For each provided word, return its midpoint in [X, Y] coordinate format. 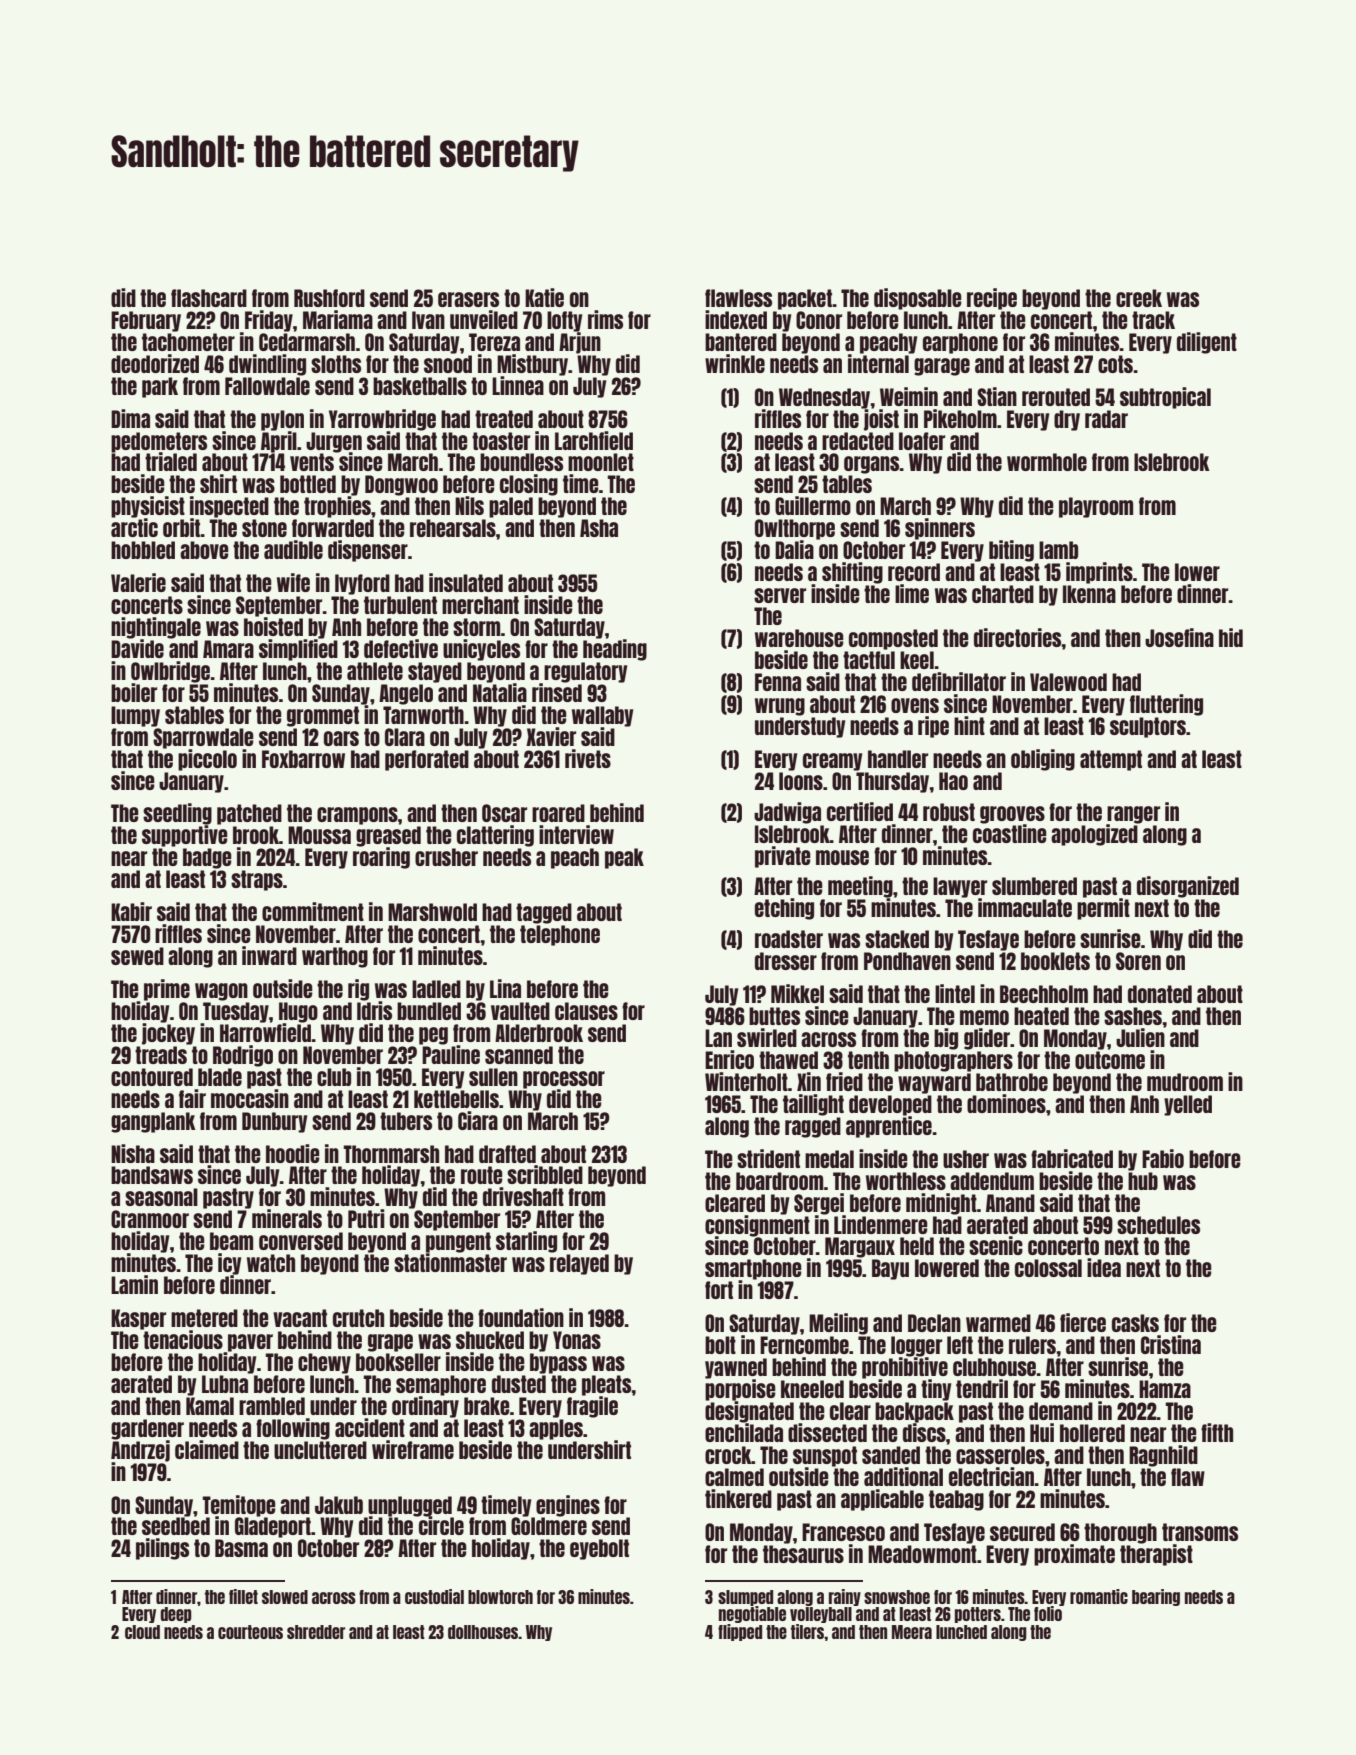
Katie [544, 297]
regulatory [585, 672]
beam [231, 1241]
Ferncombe [804, 1345]
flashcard [209, 298]
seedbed [176, 1526]
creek [1139, 298]
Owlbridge [170, 672]
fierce [1083, 1322]
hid [1231, 637]
